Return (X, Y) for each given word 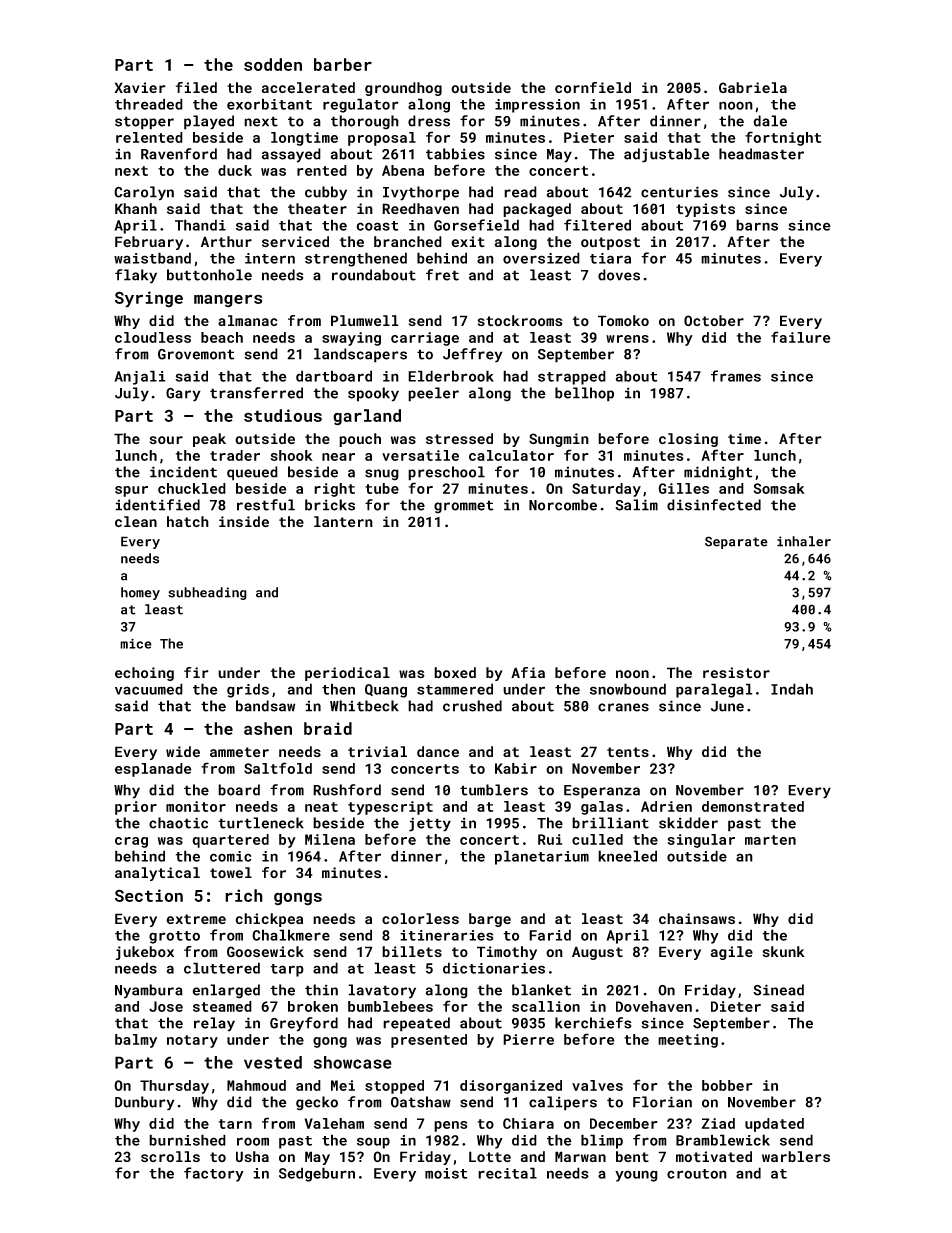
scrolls (170, 1157)
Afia (528, 672)
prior (136, 808)
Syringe (149, 299)
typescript (390, 808)
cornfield (593, 88)
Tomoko (623, 321)
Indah (792, 689)
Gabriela (753, 88)
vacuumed (149, 689)
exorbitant (269, 104)
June (727, 706)
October (714, 321)
